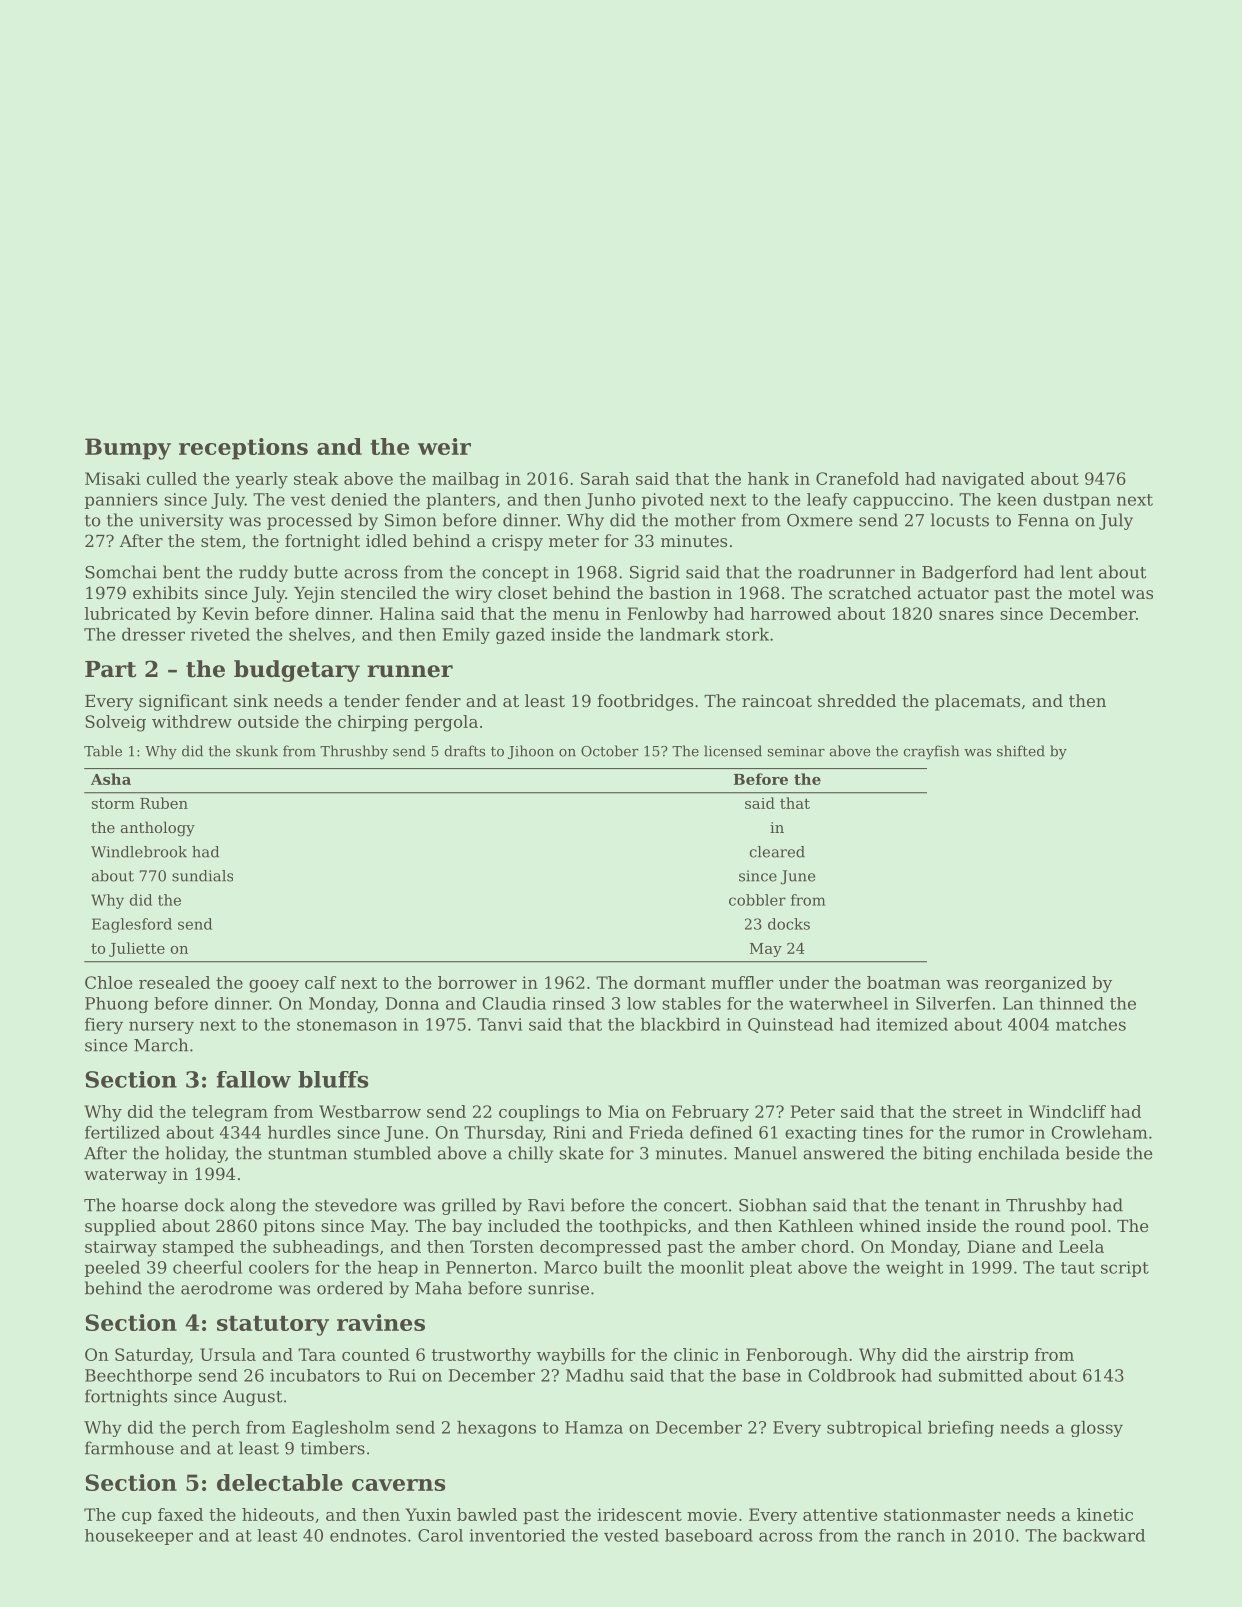 This document has width=1242, height=1607. I want to click on dustpan, so click(1077, 501).
